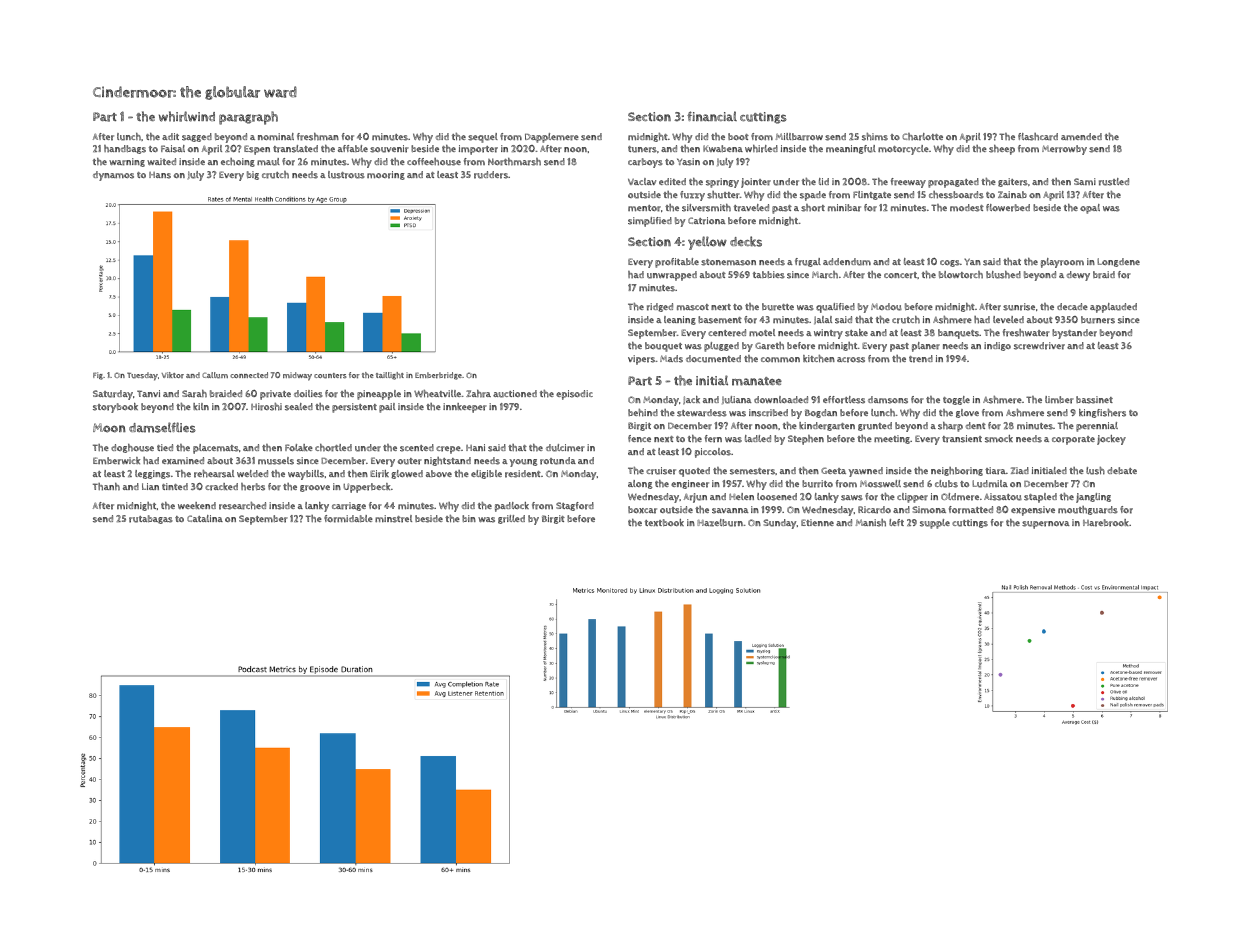  I want to click on blowtorch, so click(961, 275).
